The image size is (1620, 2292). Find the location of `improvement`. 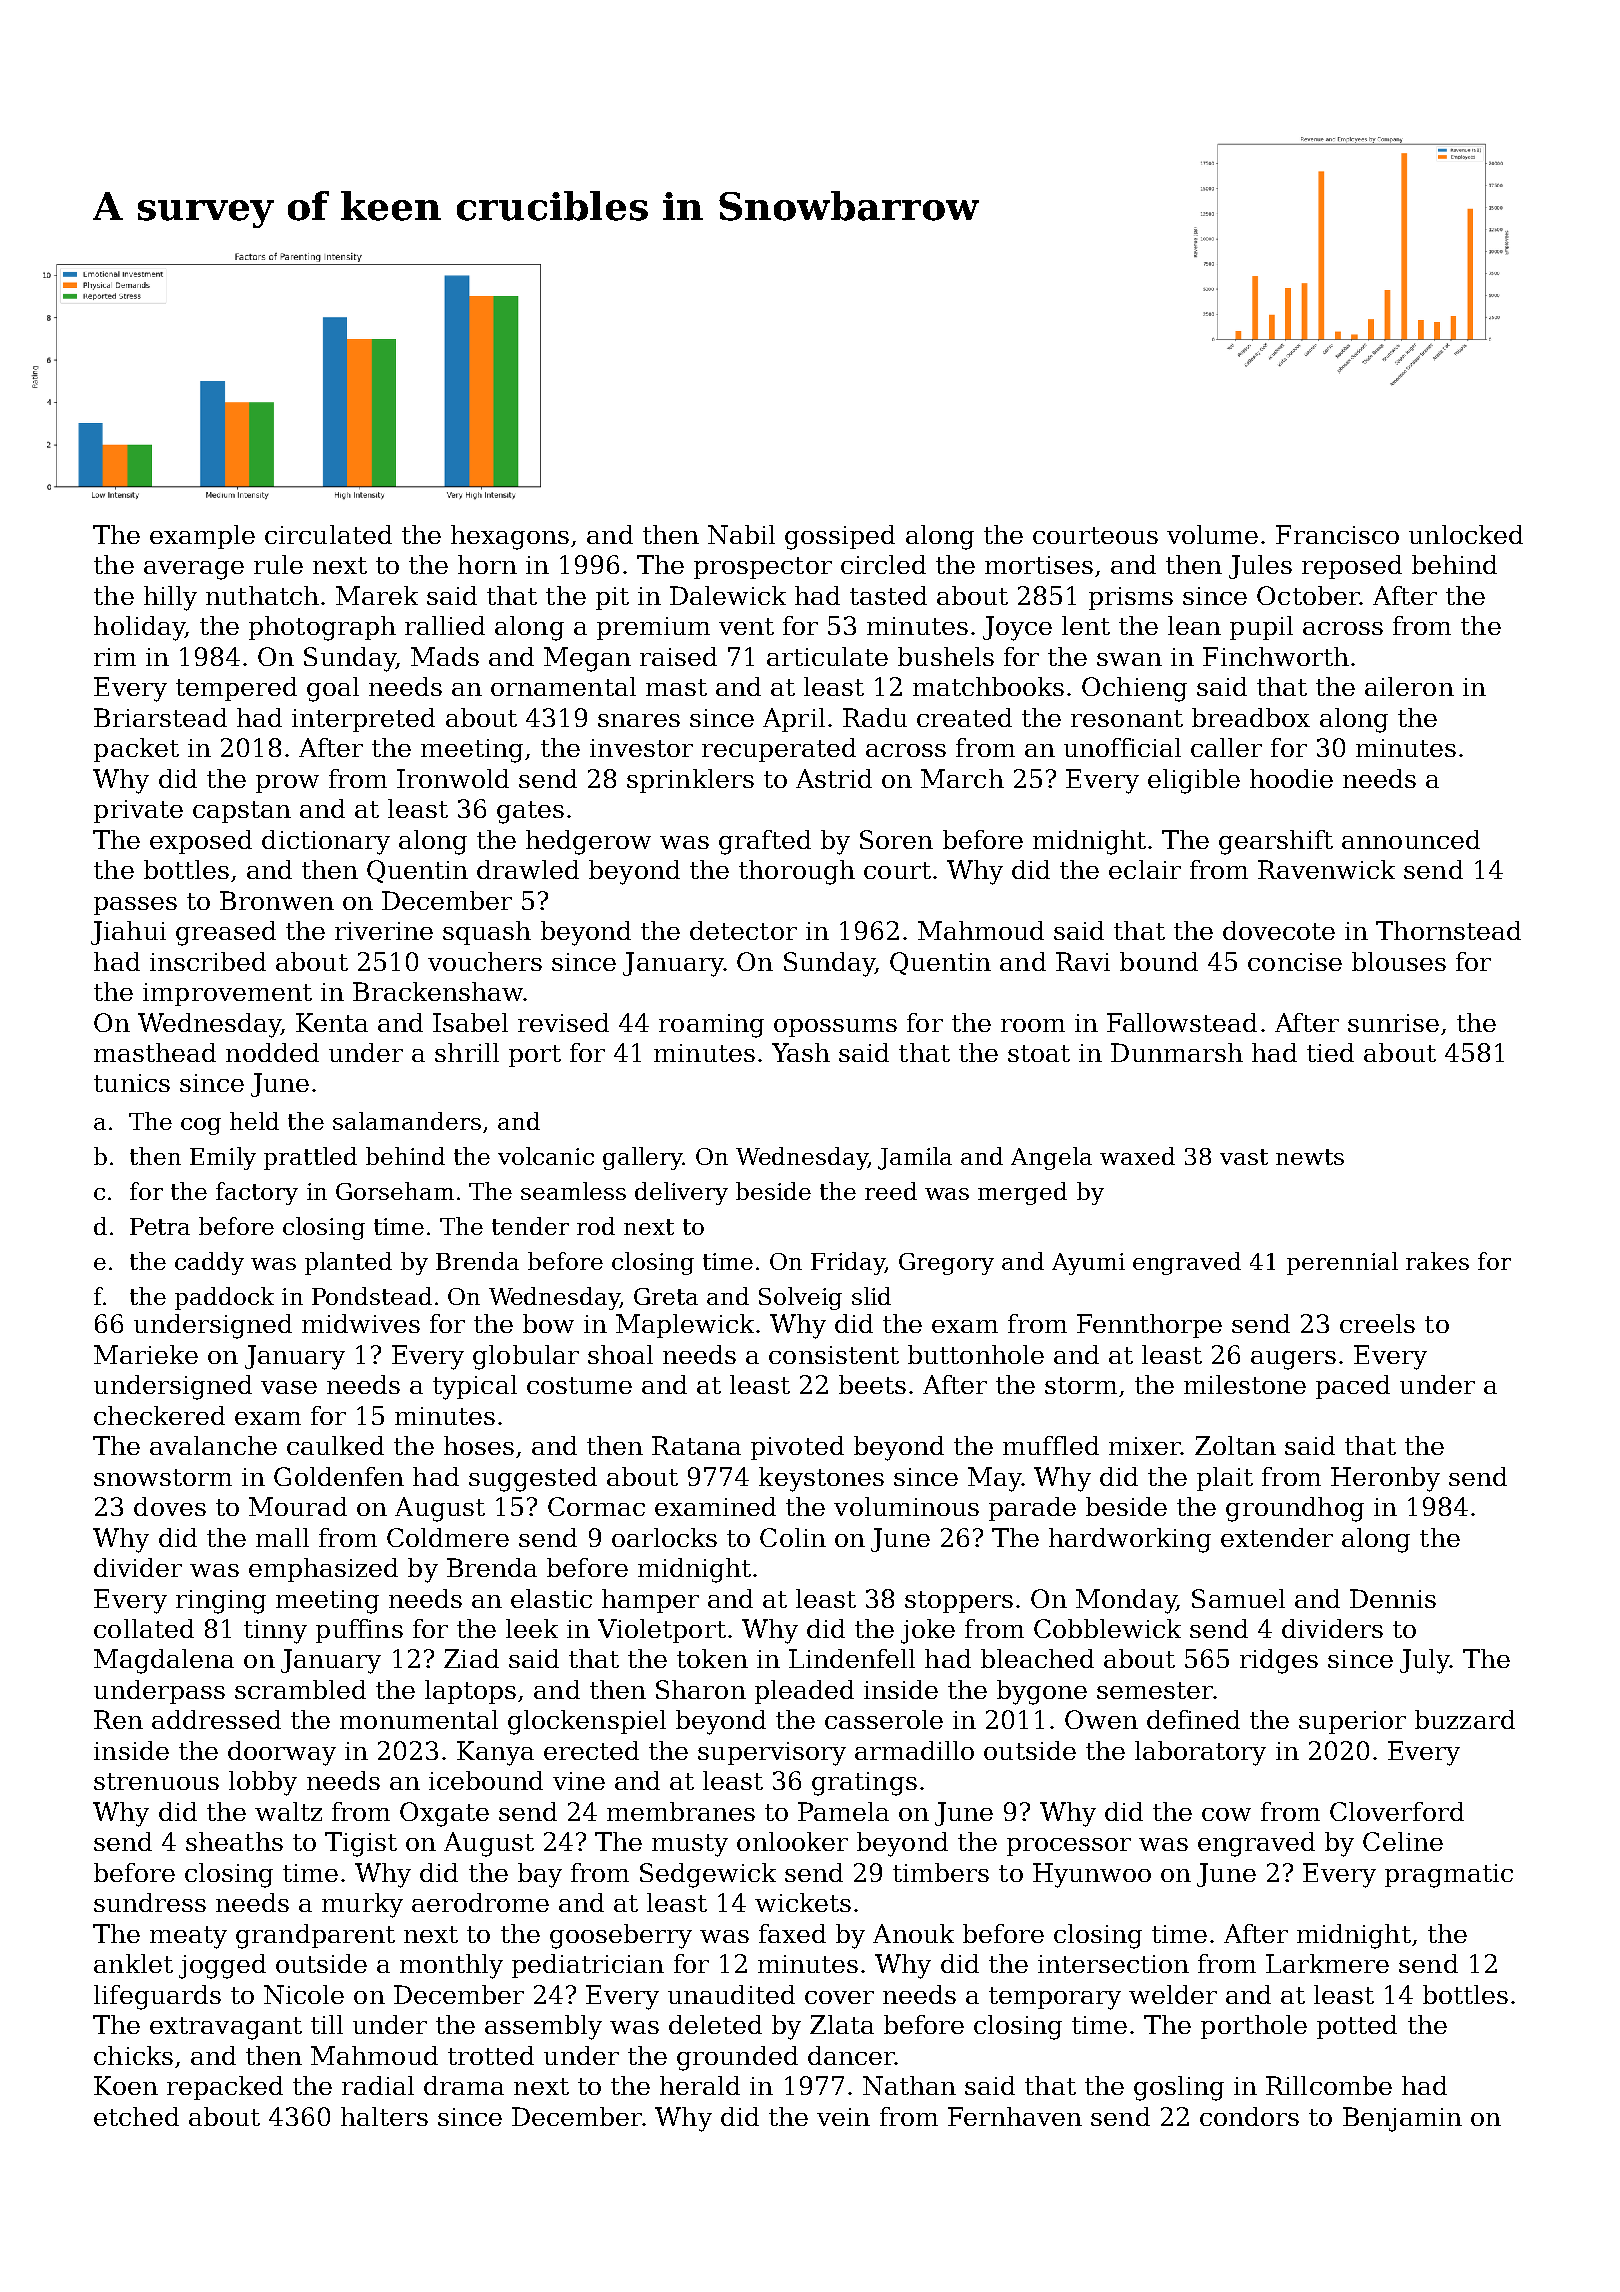

improvement is located at coordinates (227, 994).
